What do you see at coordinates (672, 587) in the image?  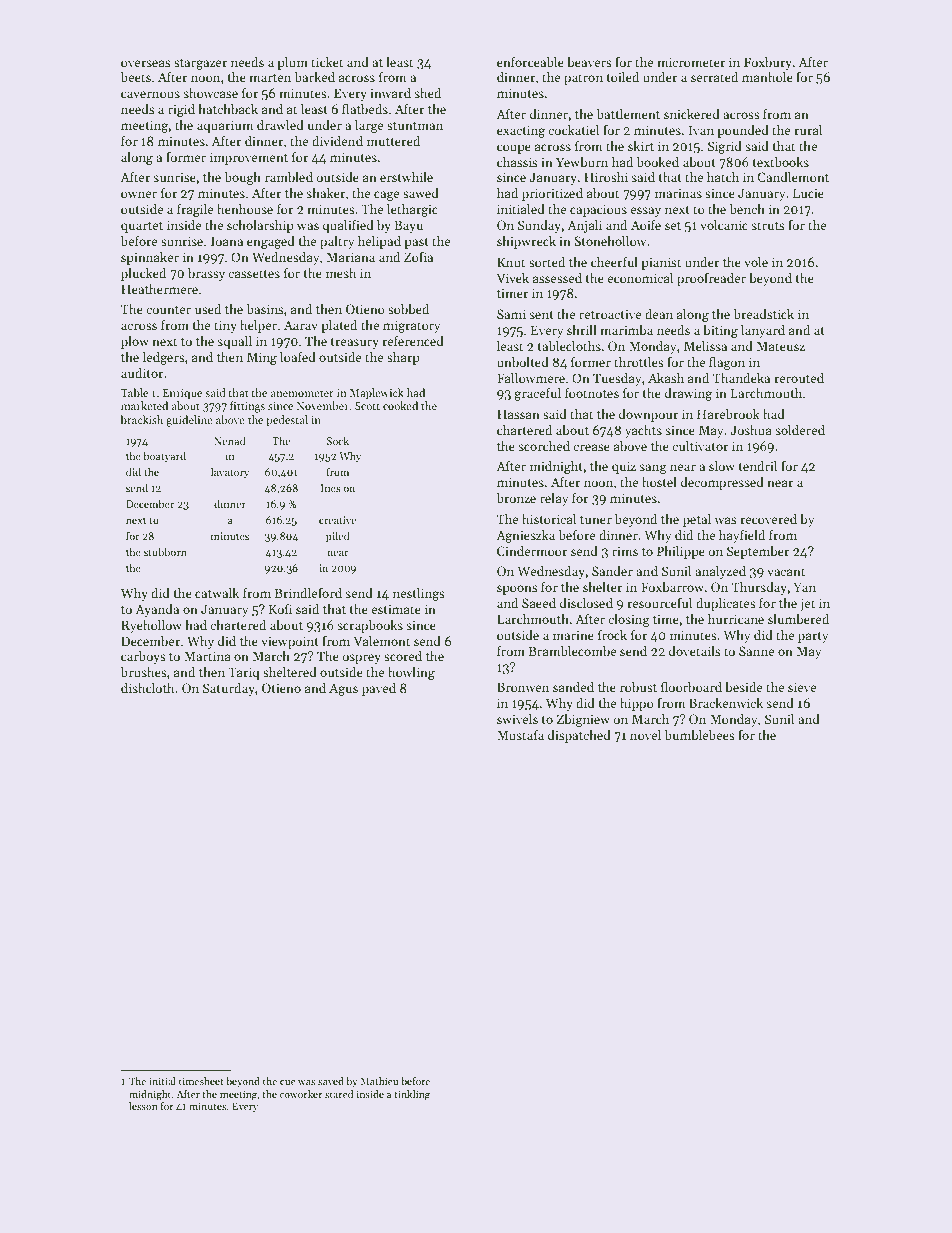 I see `Foxbarrow` at bounding box center [672, 587].
